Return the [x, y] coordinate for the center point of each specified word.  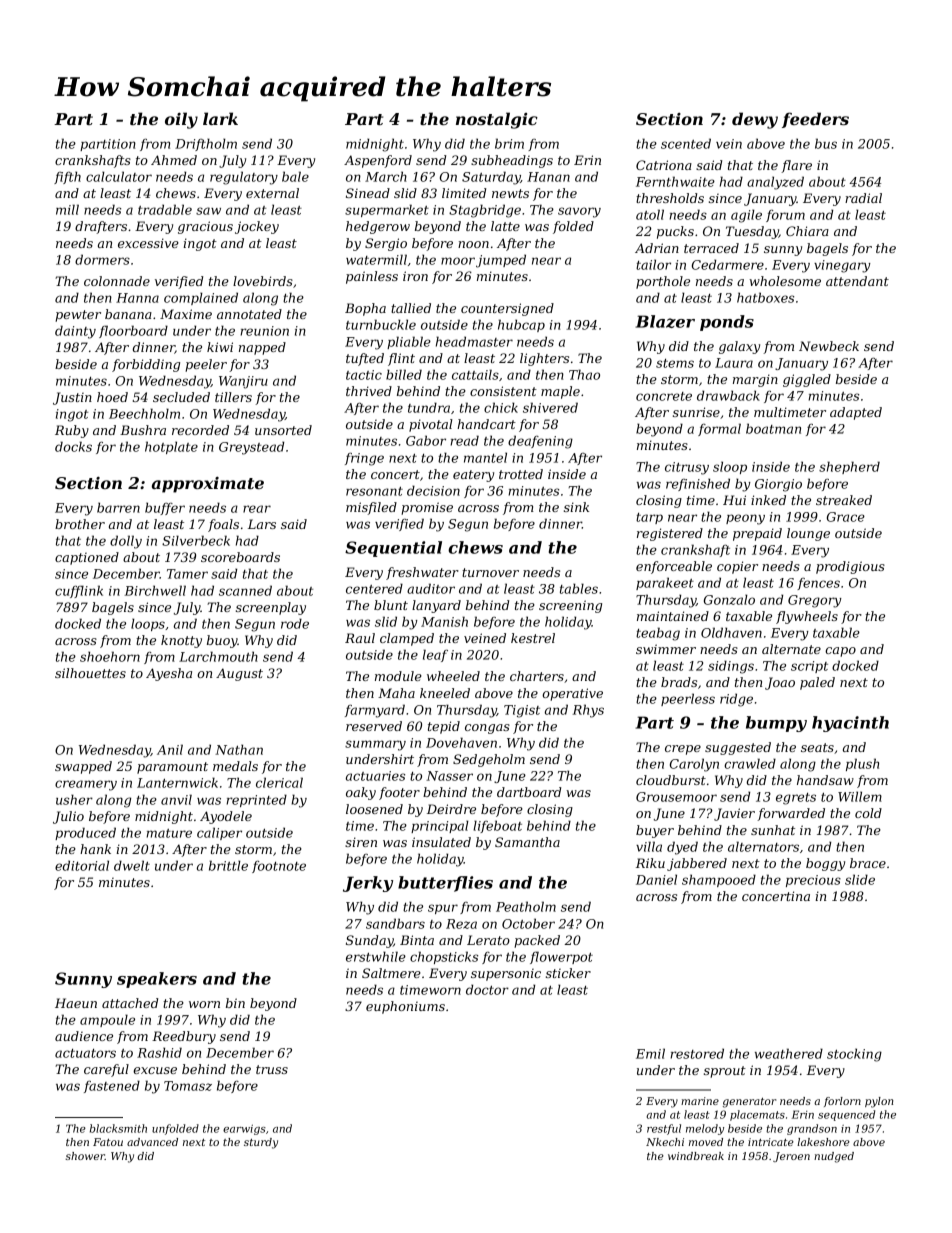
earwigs [244, 1130]
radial [863, 198]
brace [868, 863]
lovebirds [263, 281]
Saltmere [391, 973]
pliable [409, 342]
